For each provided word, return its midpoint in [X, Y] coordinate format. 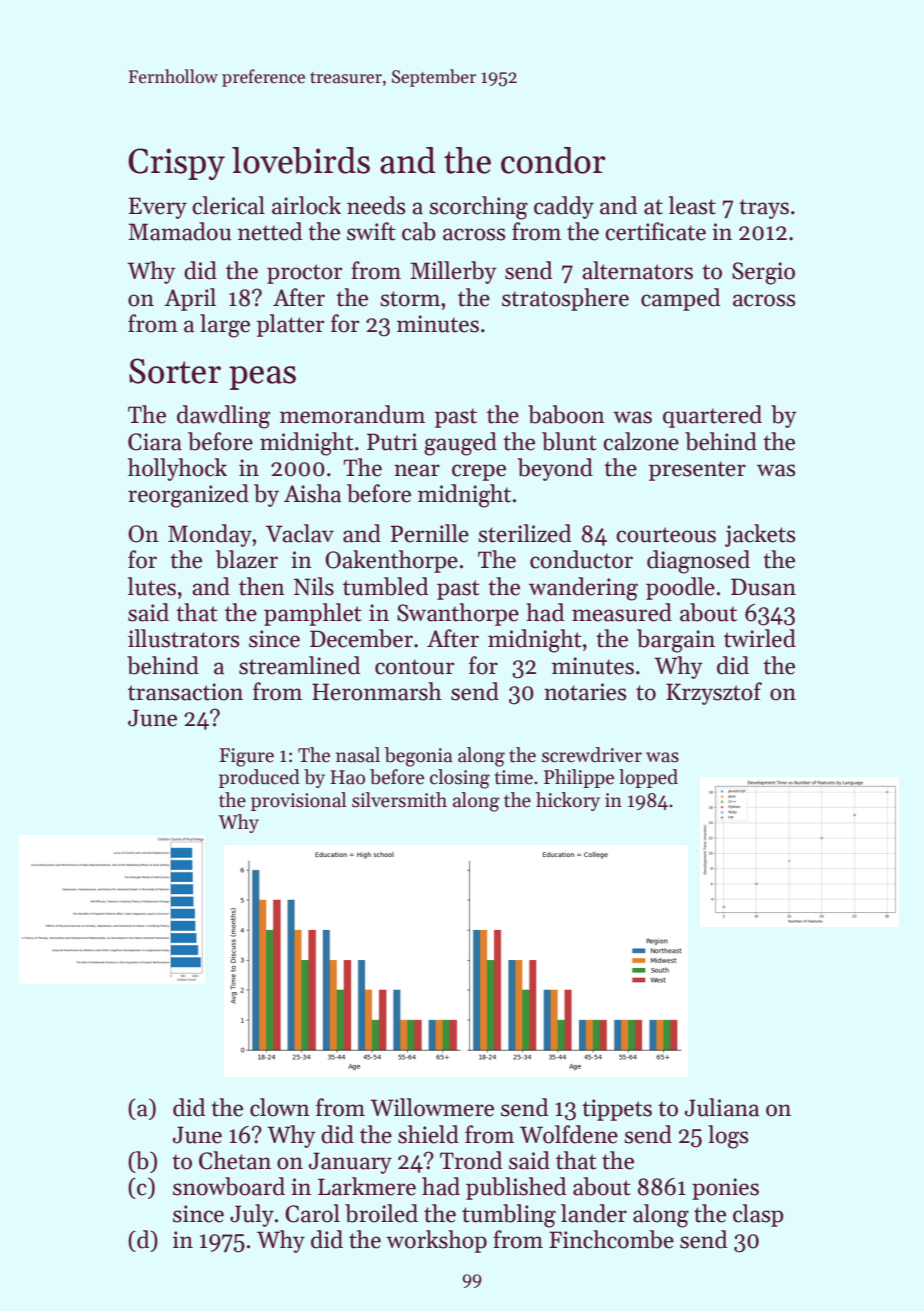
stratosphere [565, 299]
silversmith [399, 800]
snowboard [229, 1186]
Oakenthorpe [391, 561]
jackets [760, 535]
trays [764, 209]
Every [158, 208]
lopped [648, 778]
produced [259, 778]
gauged [460, 444]
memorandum [352, 414]
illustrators [183, 638]
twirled [760, 638]
